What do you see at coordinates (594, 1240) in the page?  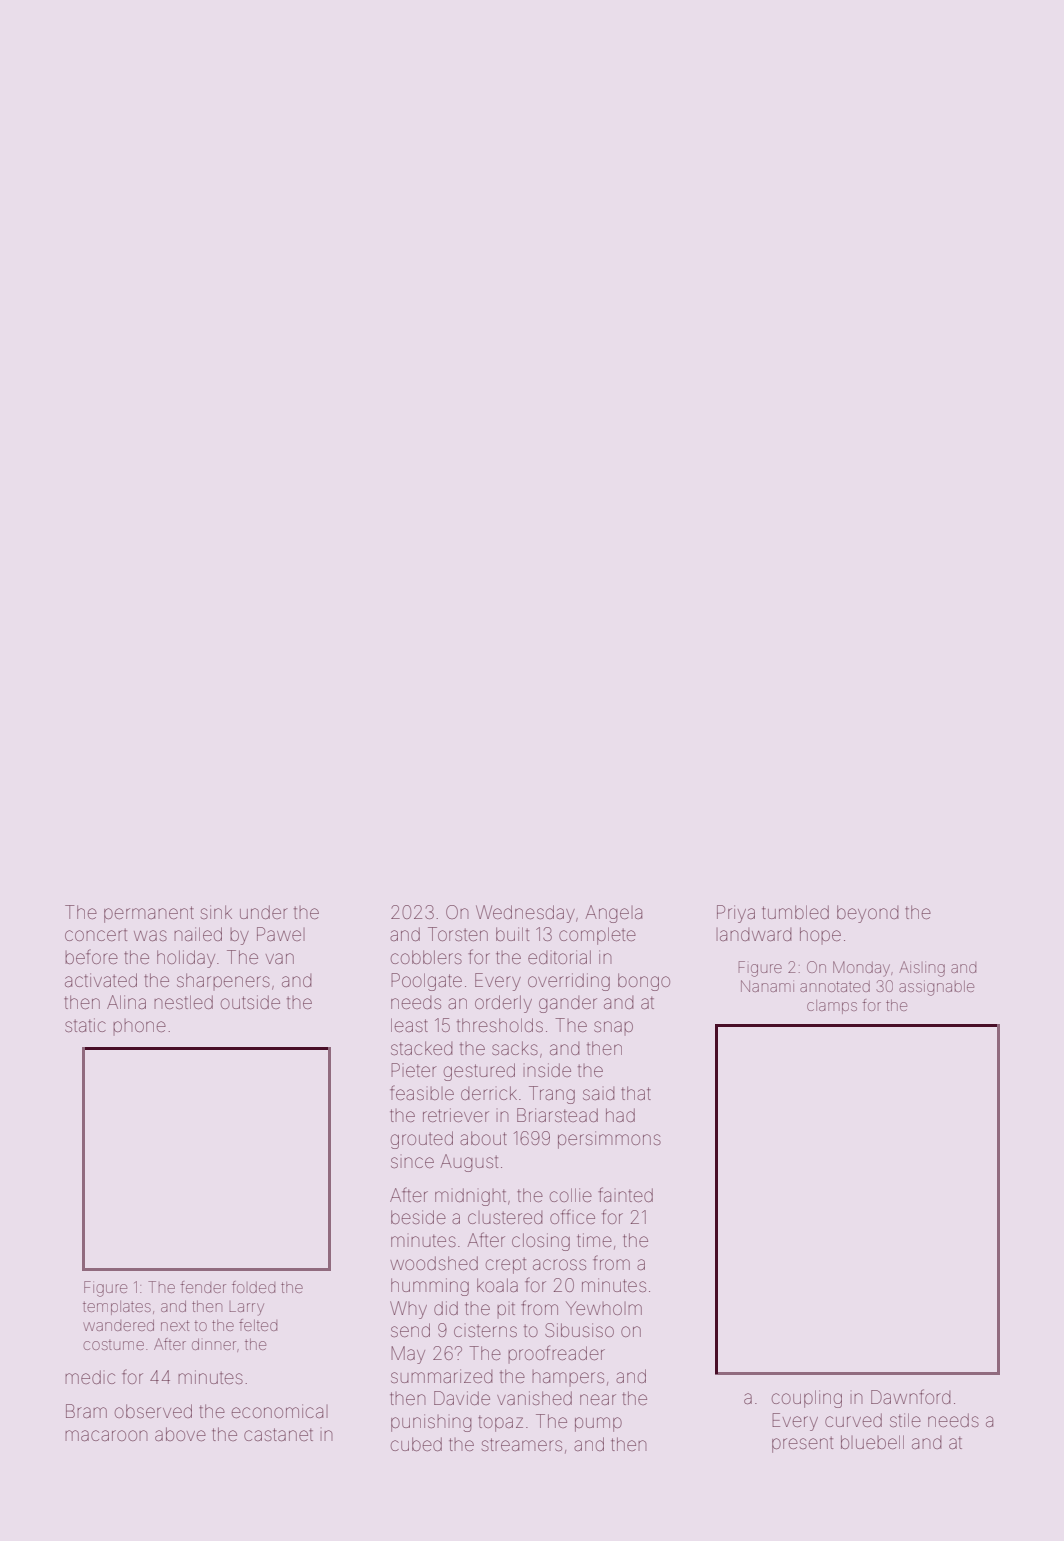 I see `time` at bounding box center [594, 1240].
